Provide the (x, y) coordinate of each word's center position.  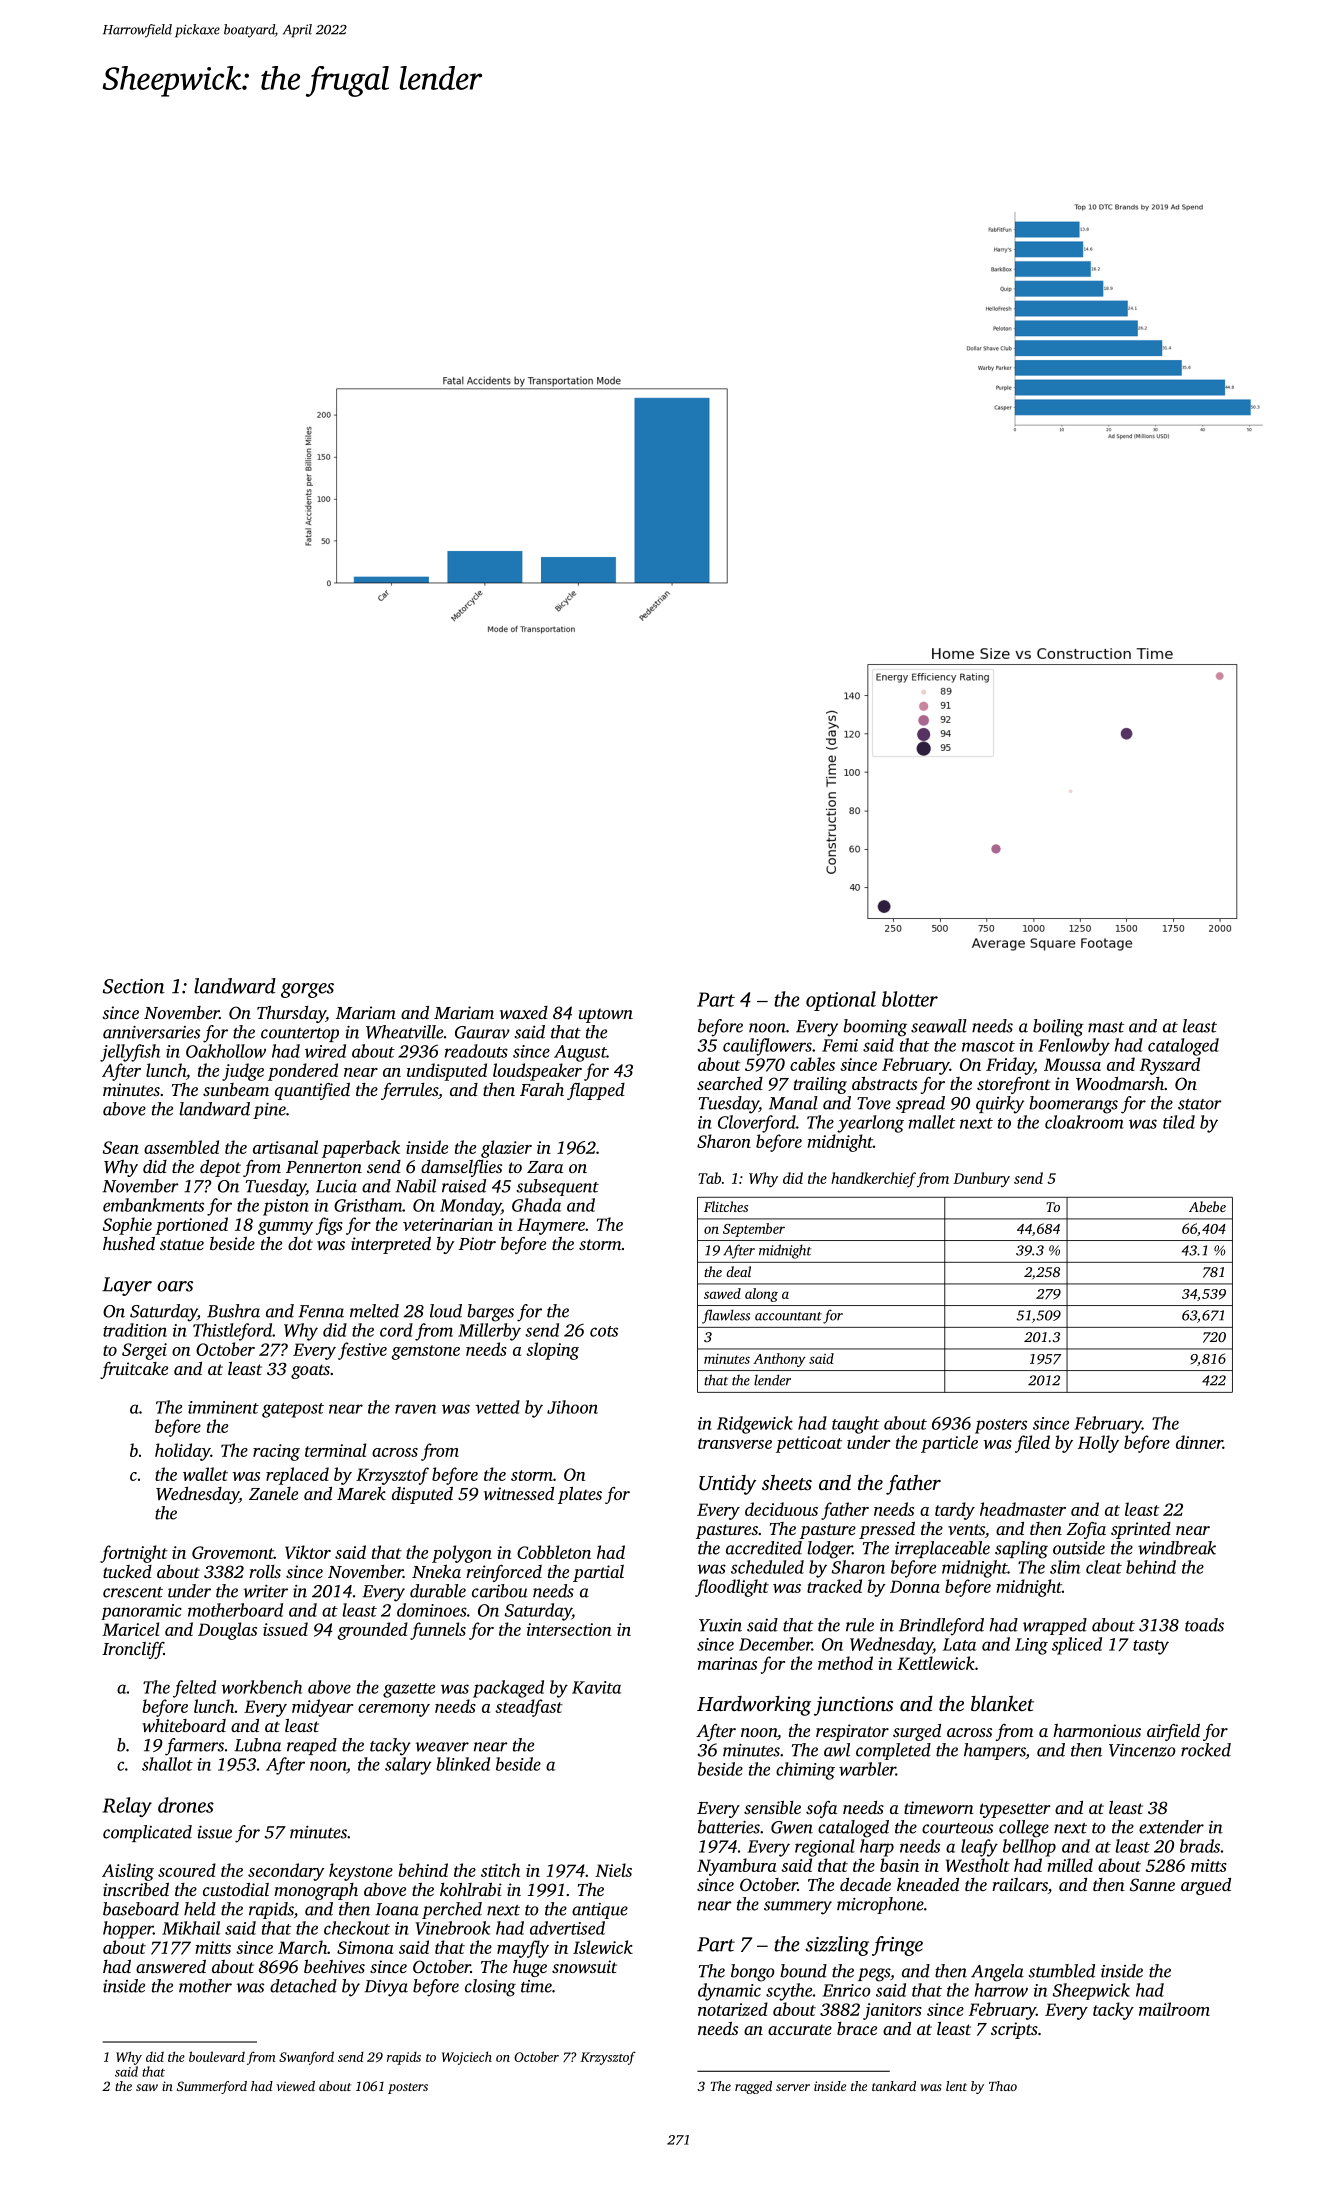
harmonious (1097, 1730)
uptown (606, 1015)
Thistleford (232, 1332)
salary (408, 1766)
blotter (910, 999)
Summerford (212, 2087)
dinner (1199, 1442)
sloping (552, 1351)
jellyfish (130, 1053)
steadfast (529, 1708)
